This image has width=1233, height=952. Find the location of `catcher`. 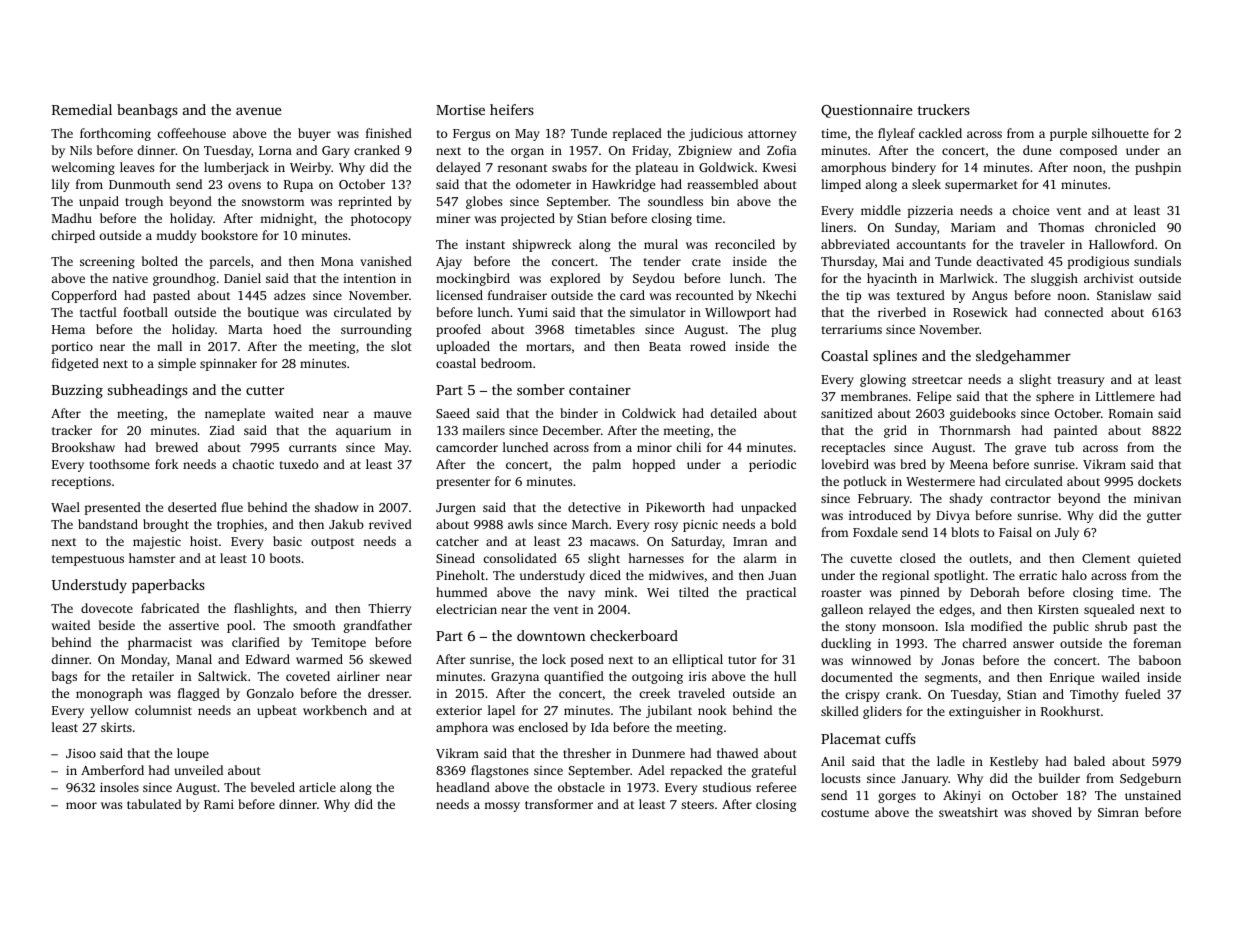

catcher is located at coordinates (457, 541).
